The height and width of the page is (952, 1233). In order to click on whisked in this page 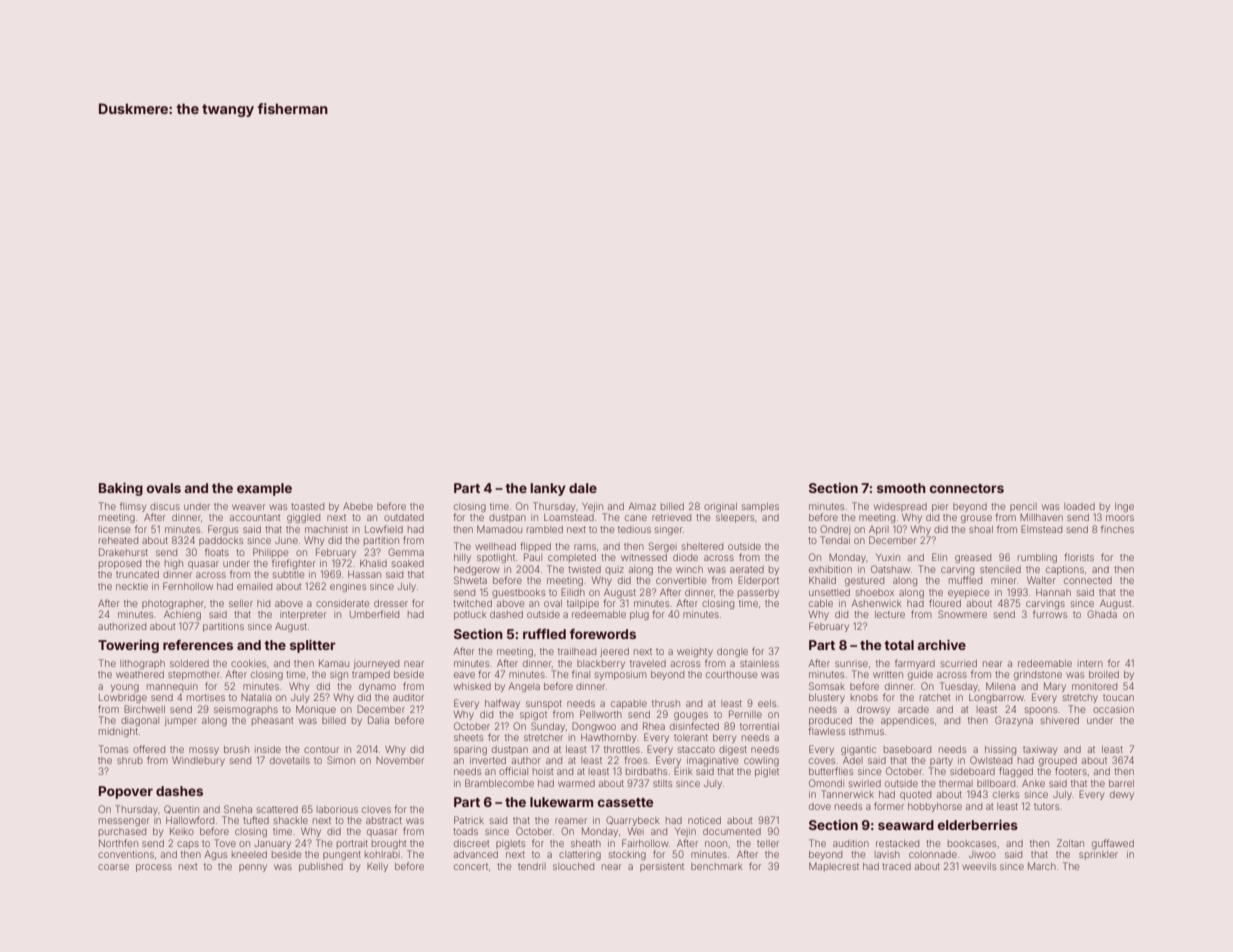, I will do `click(472, 686)`.
